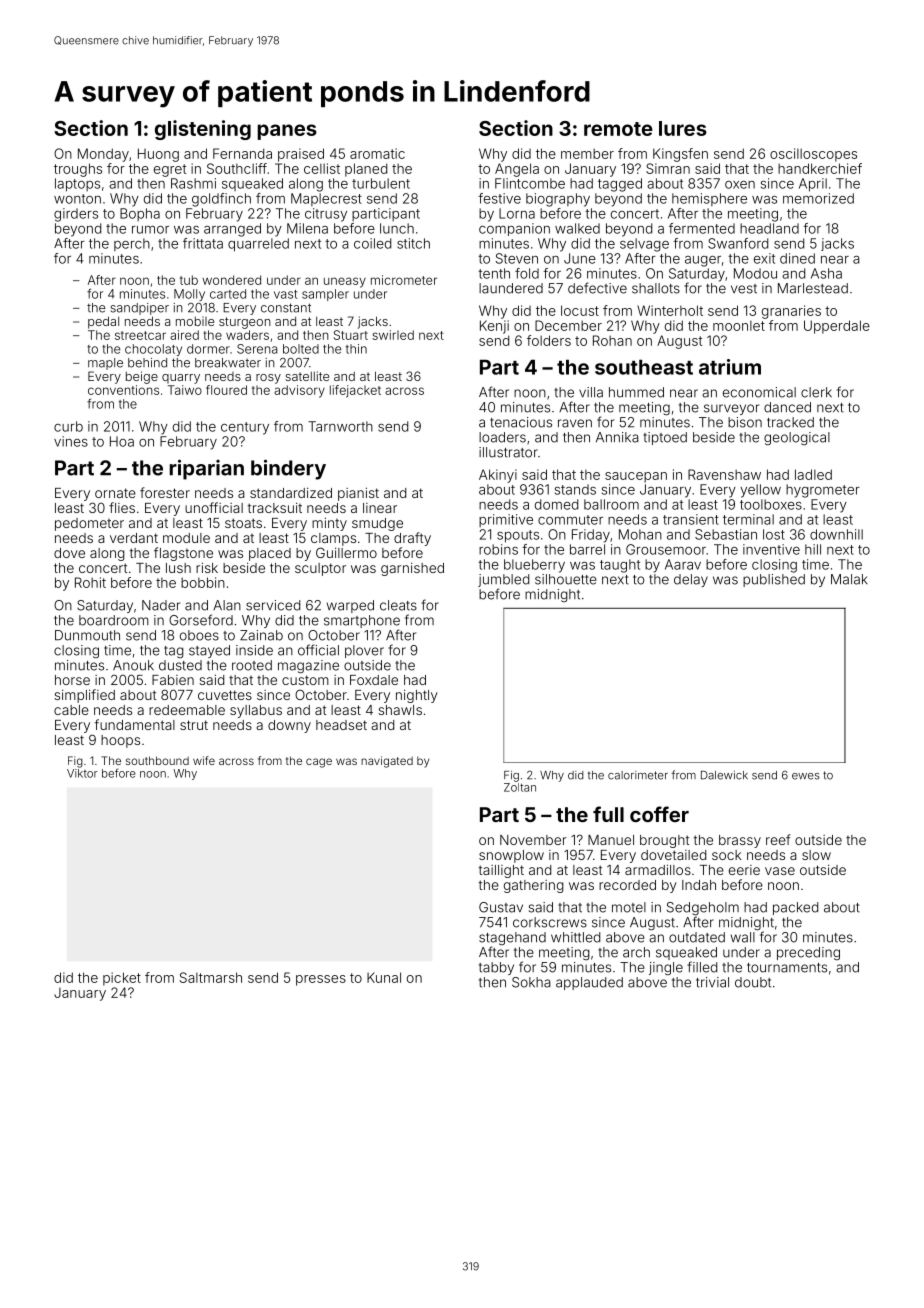 This page has height=1308, width=924. I want to click on lures, so click(683, 128).
